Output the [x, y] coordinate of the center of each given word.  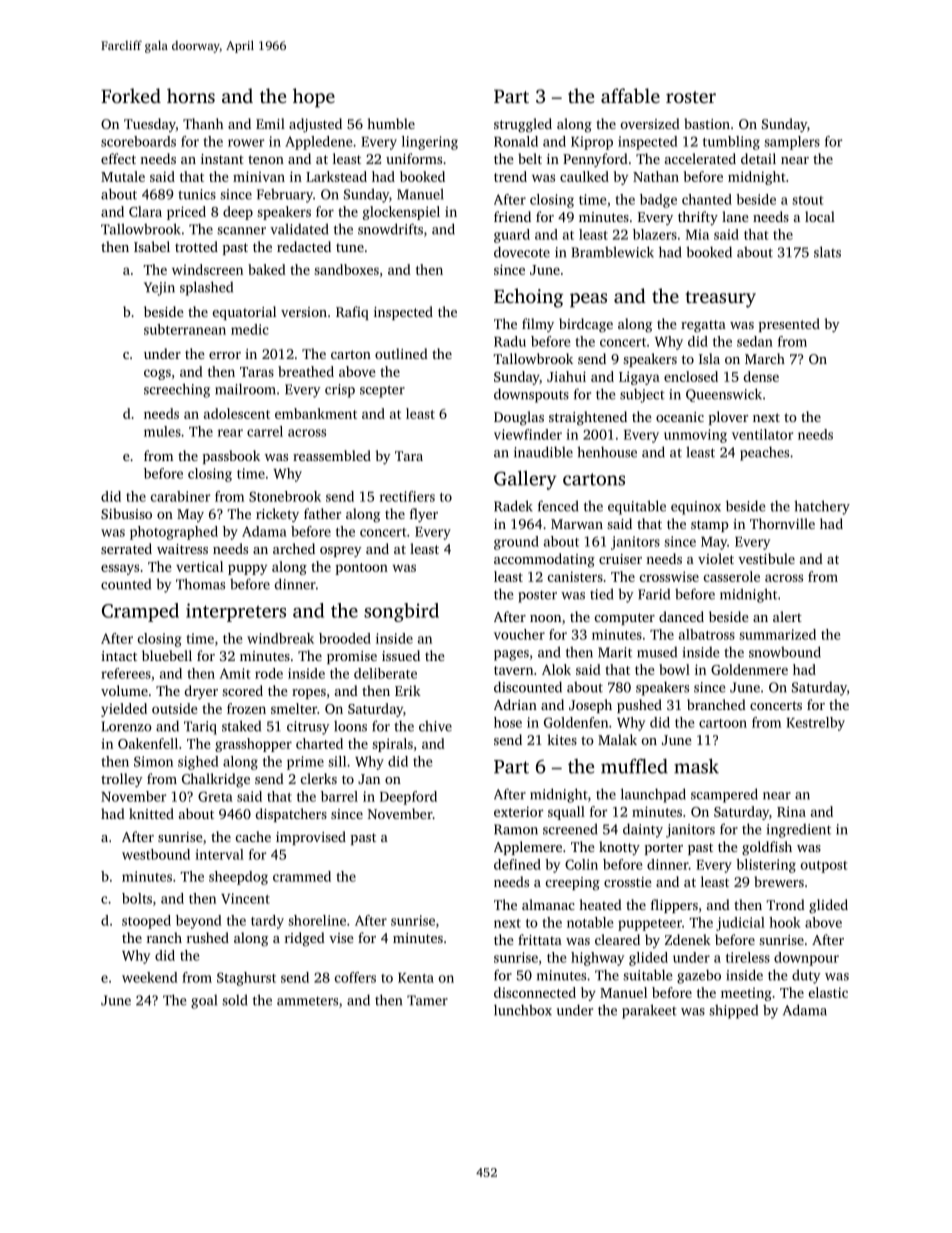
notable [590, 922]
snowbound [785, 652]
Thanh [203, 123]
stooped [146, 922]
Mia [697, 234]
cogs [157, 374]
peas [588, 300]
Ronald [516, 141]
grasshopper [253, 745]
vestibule [766, 558]
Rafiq [352, 313]
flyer [424, 515]
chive [435, 726]
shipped [733, 1012]
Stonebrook [285, 496]
